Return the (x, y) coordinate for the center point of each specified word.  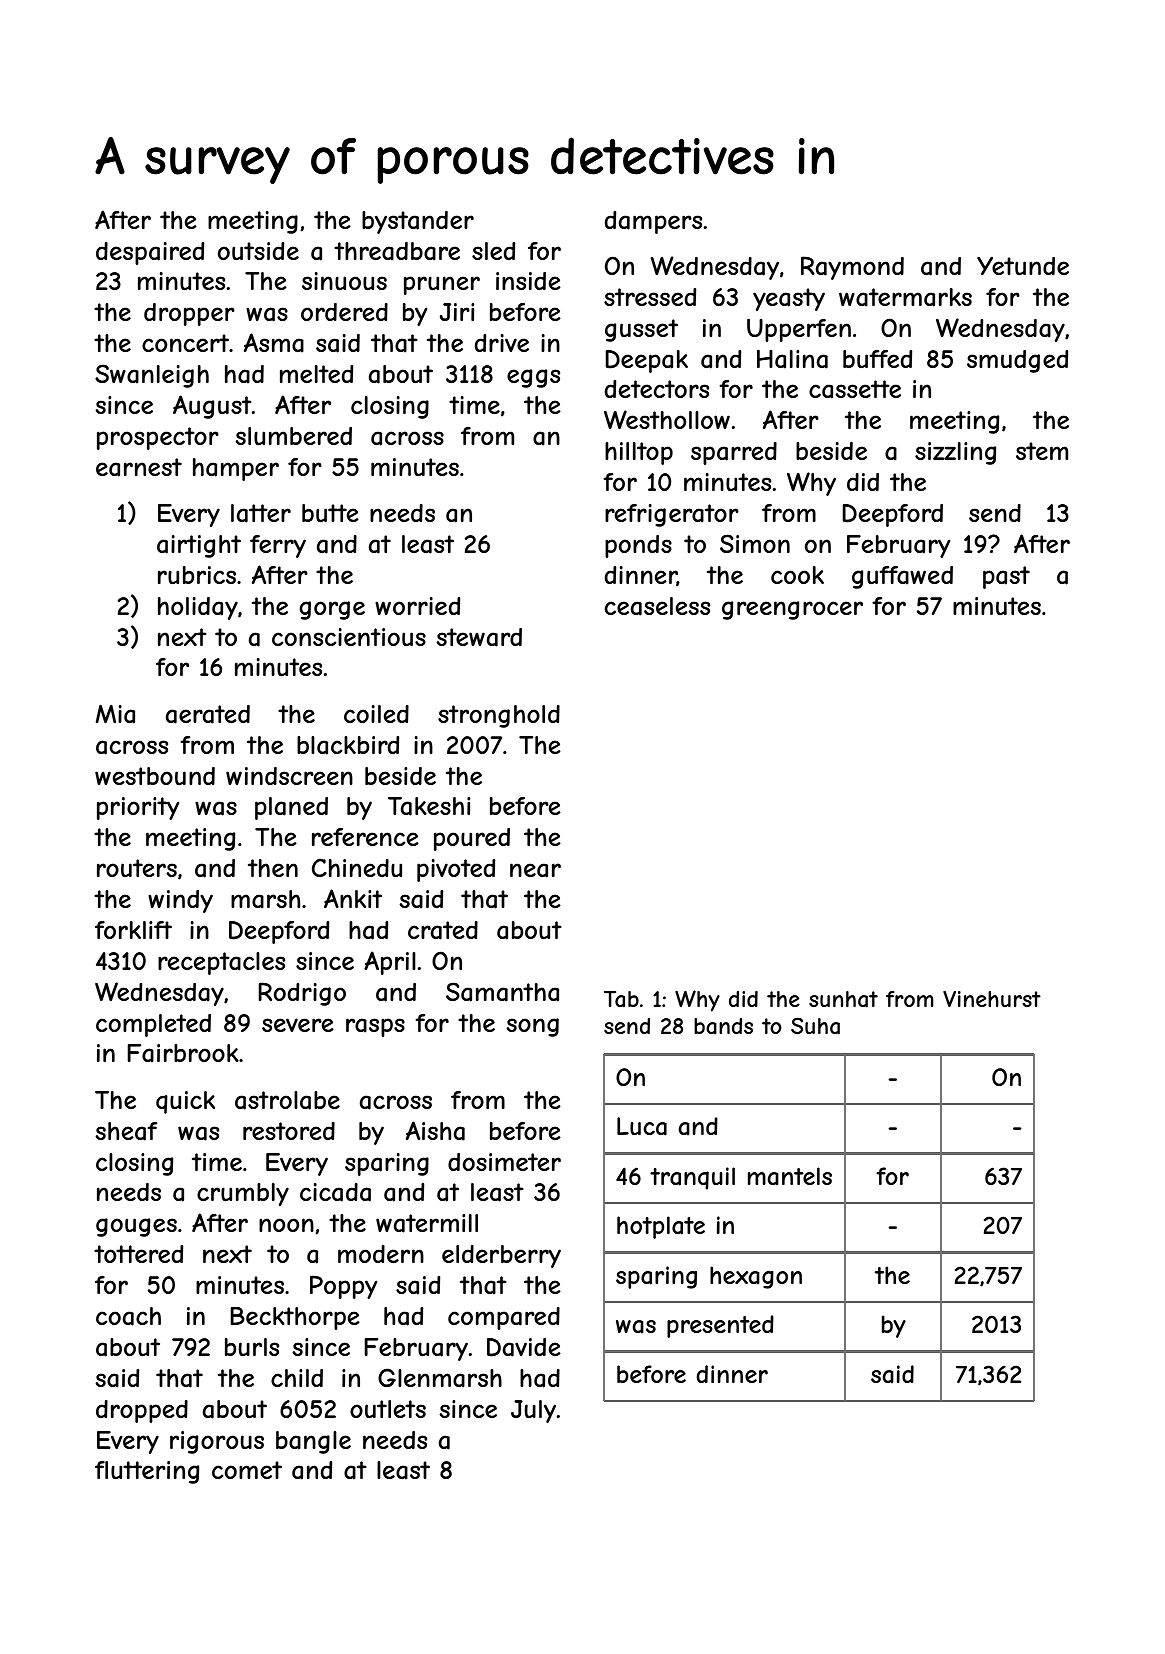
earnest (139, 467)
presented (720, 1326)
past (1006, 577)
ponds (638, 546)
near (535, 870)
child (297, 1378)
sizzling (955, 453)
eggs (533, 378)
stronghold (499, 716)
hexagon (756, 1277)
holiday (198, 608)
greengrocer (792, 610)
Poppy (343, 1287)
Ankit (353, 898)
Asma (274, 343)
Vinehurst (992, 999)
